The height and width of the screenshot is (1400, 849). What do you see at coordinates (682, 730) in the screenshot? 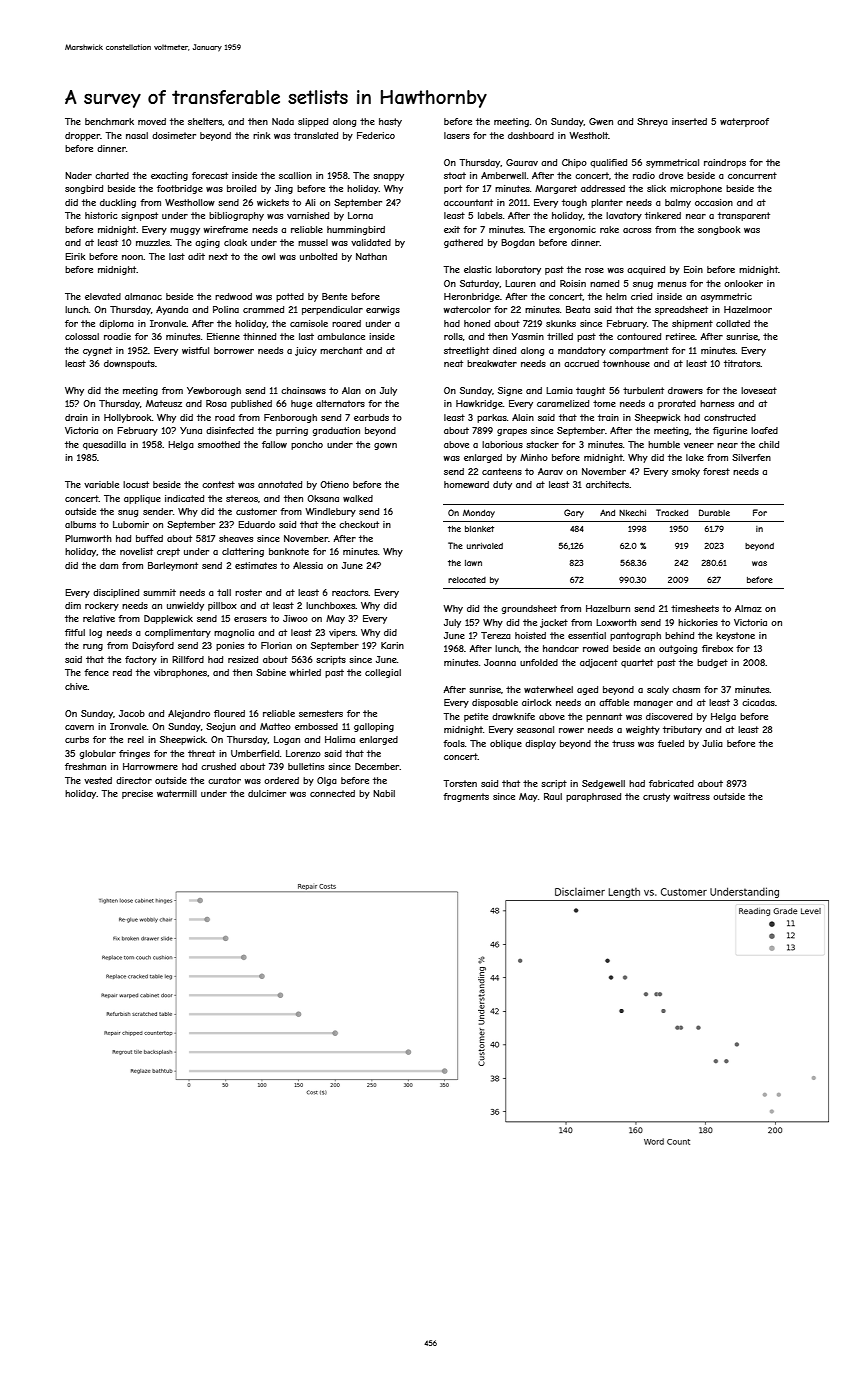
I see `tributary` at bounding box center [682, 730].
